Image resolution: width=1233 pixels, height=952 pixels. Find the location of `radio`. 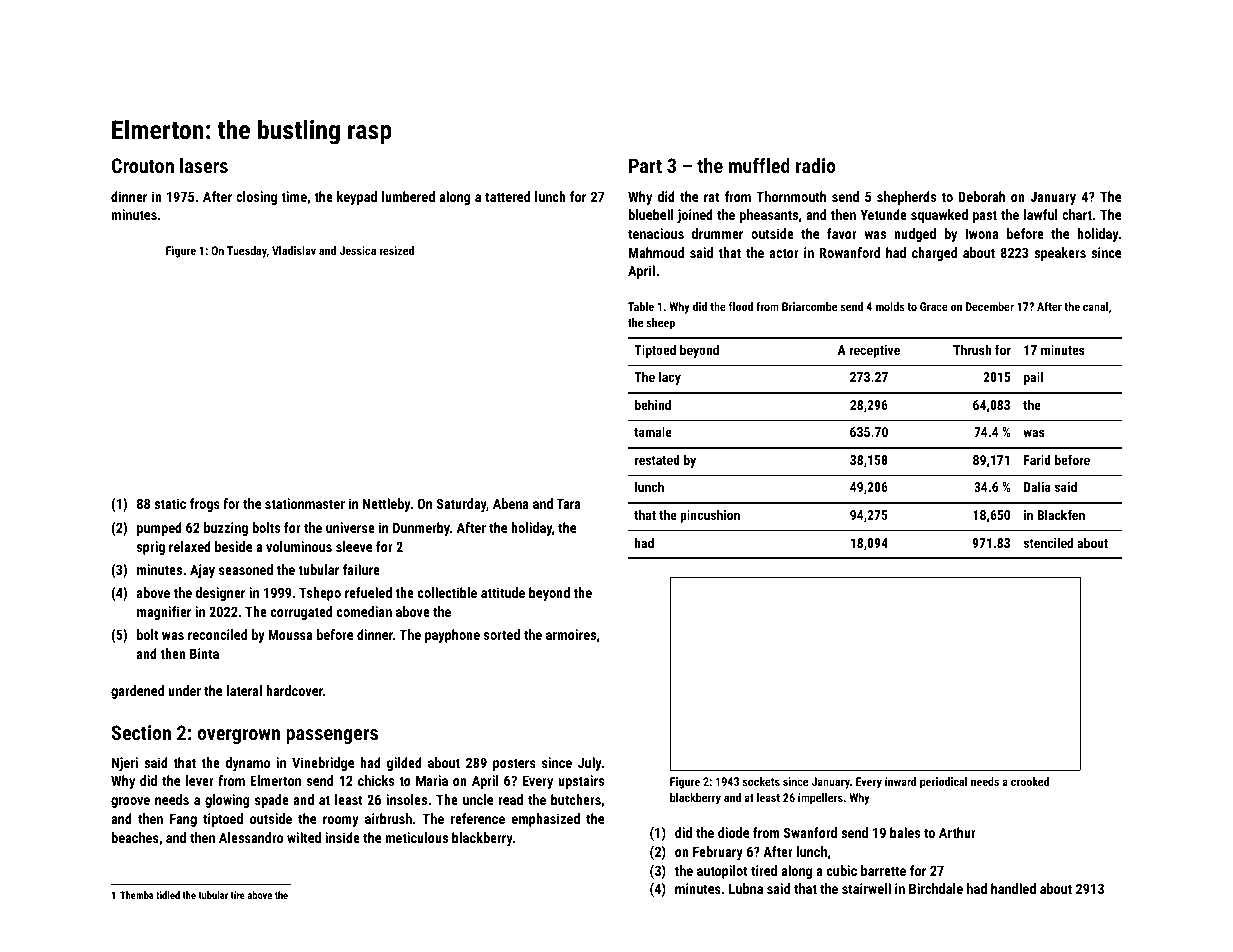

radio is located at coordinates (816, 165).
